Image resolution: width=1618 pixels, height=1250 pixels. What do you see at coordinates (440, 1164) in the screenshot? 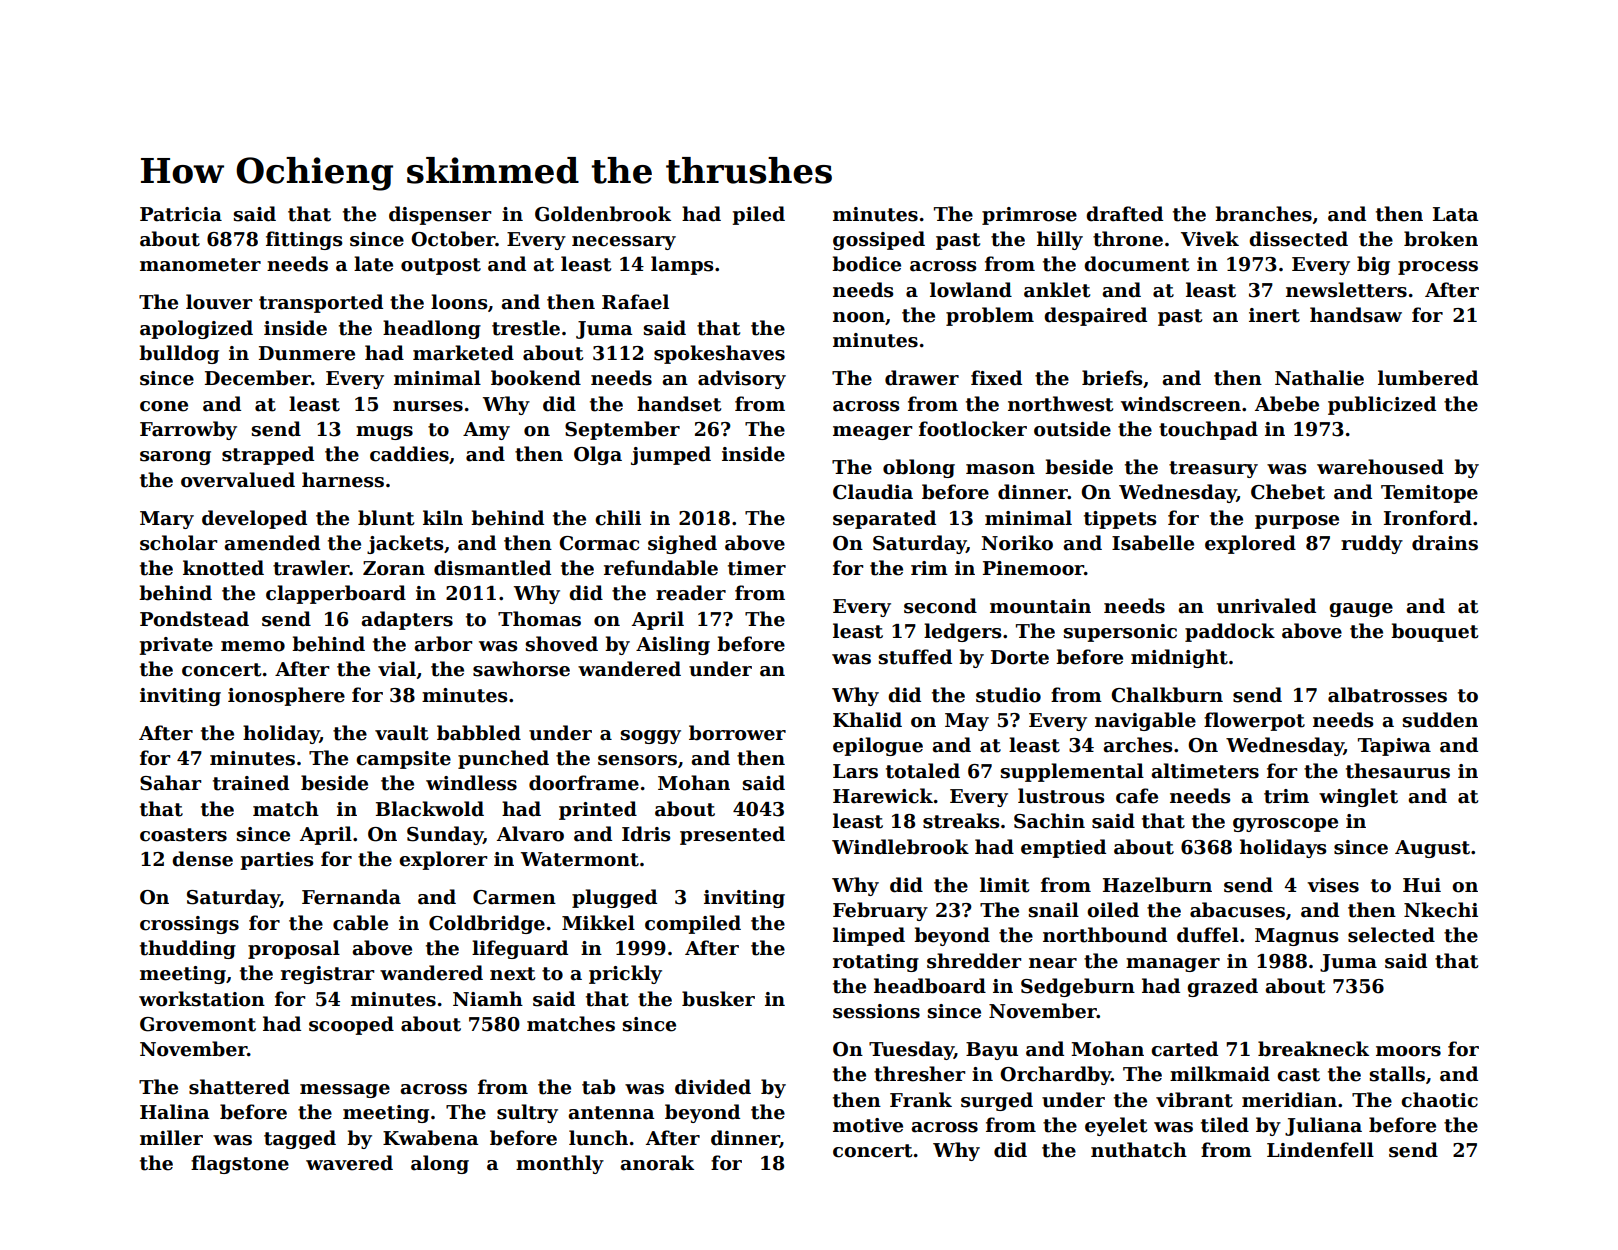
I see `along` at bounding box center [440, 1164].
